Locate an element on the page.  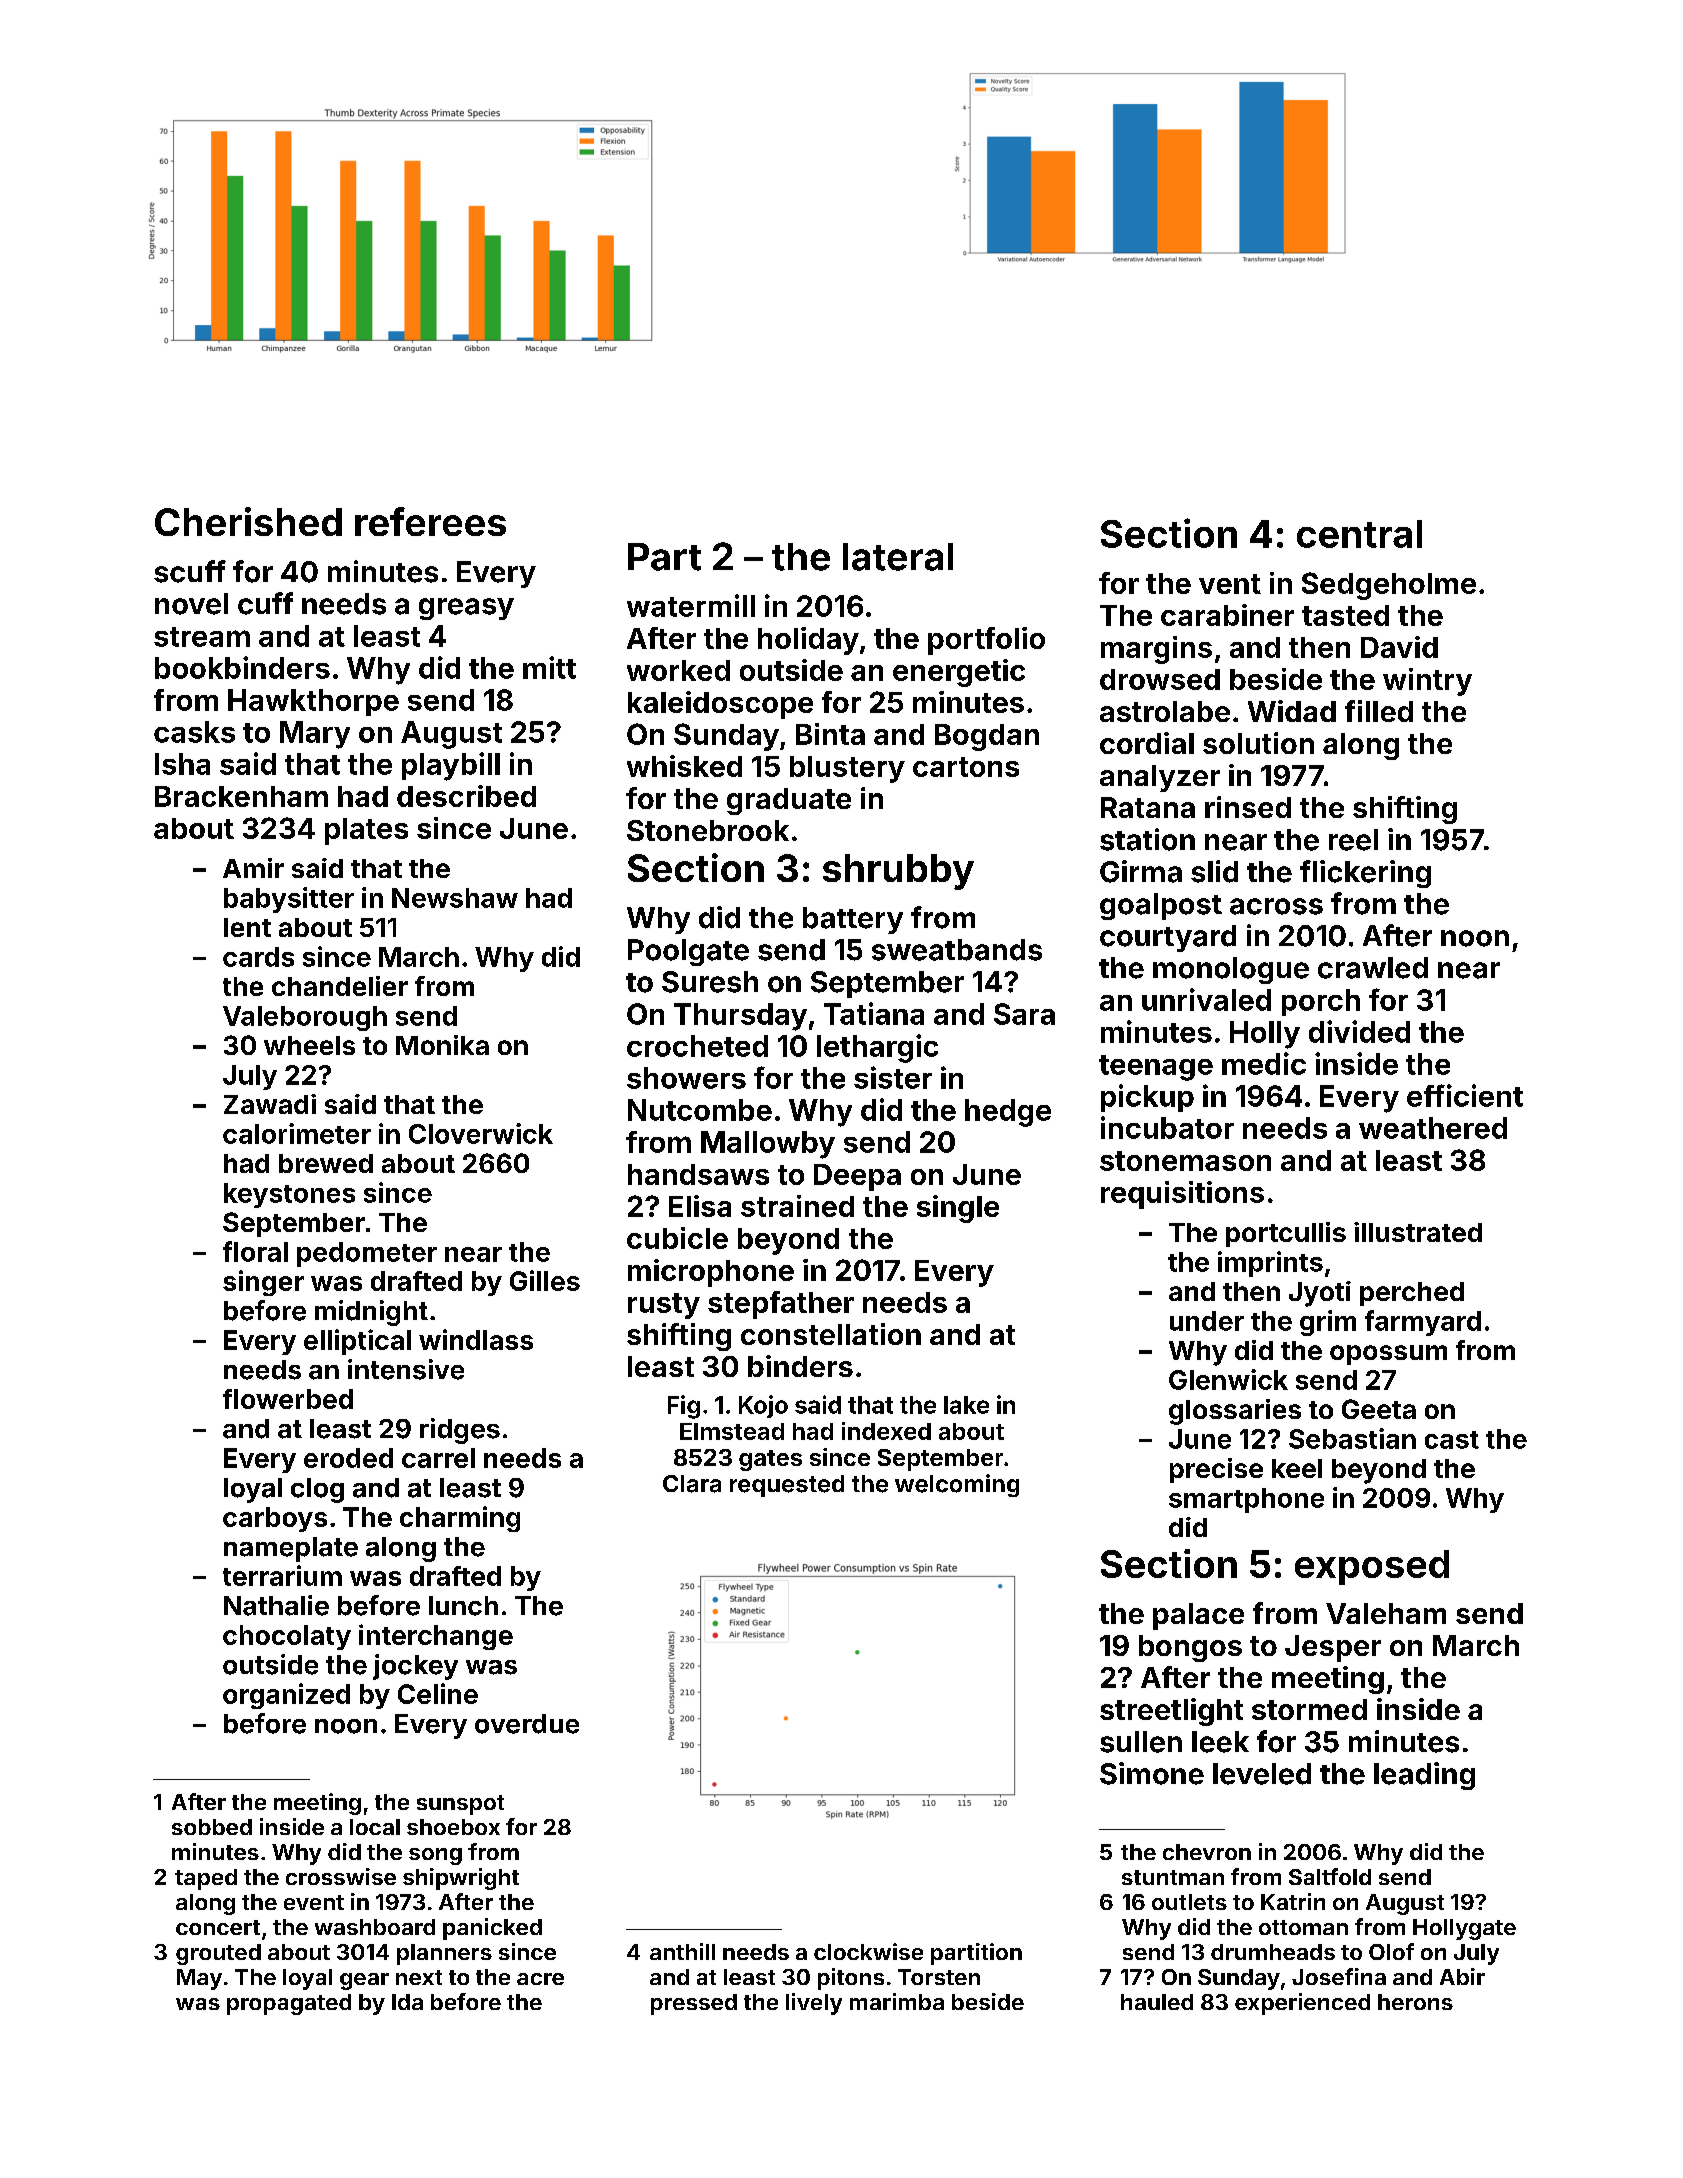
Valeham is located at coordinates (1386, 1613).
